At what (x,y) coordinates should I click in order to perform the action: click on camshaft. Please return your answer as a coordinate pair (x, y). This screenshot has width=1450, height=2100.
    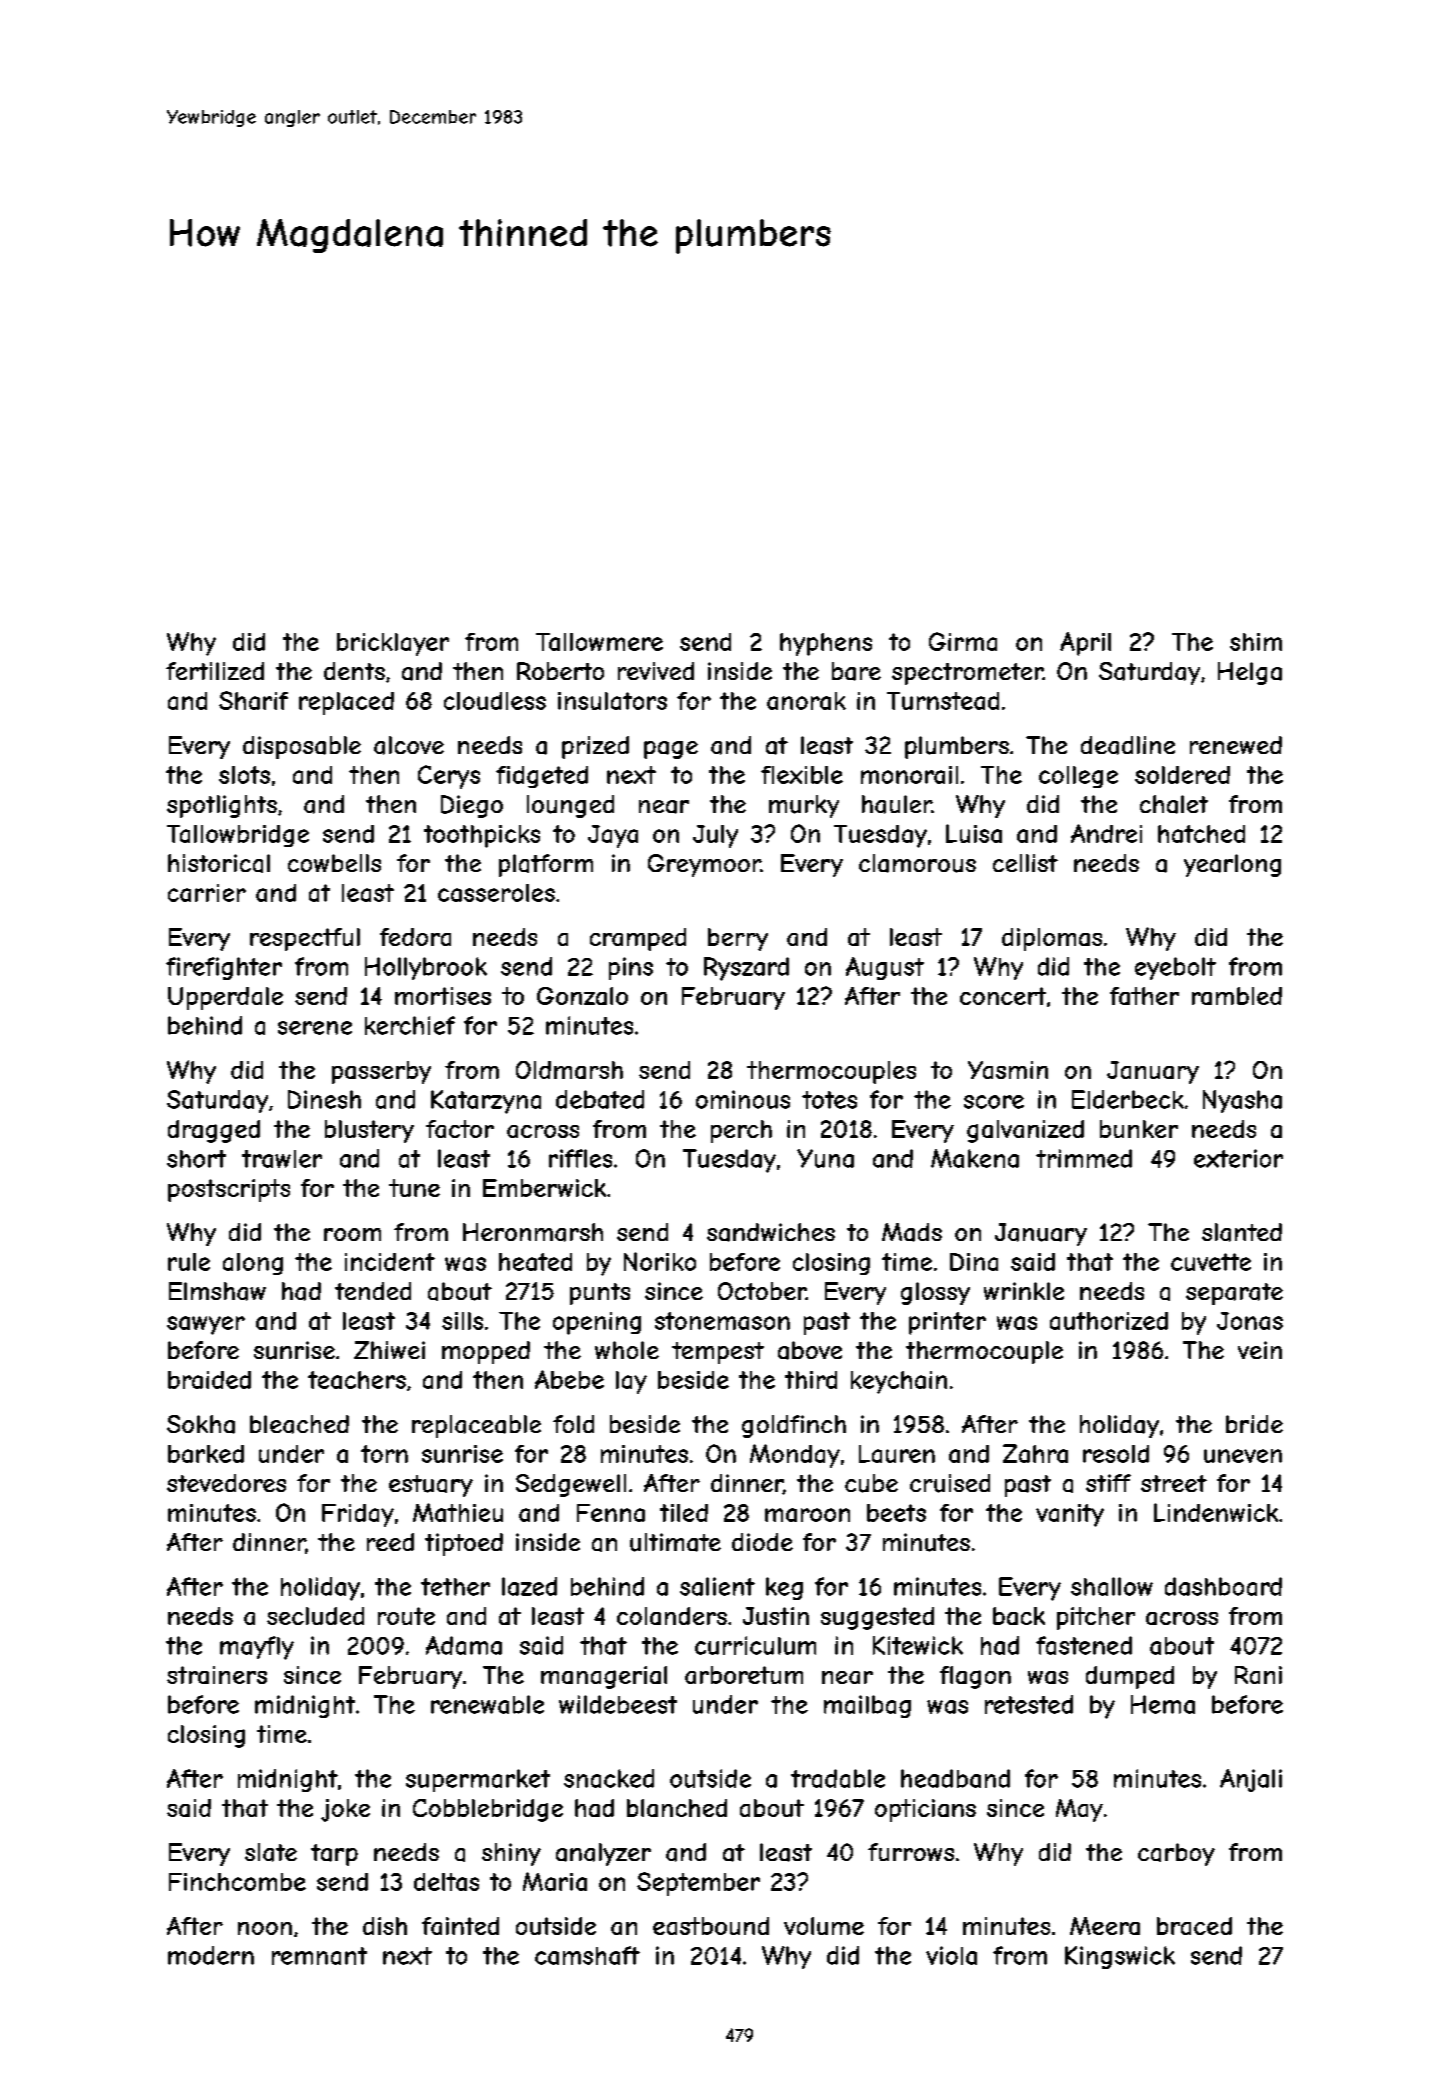
    Looking at the image, I should click on (587, 1955).
